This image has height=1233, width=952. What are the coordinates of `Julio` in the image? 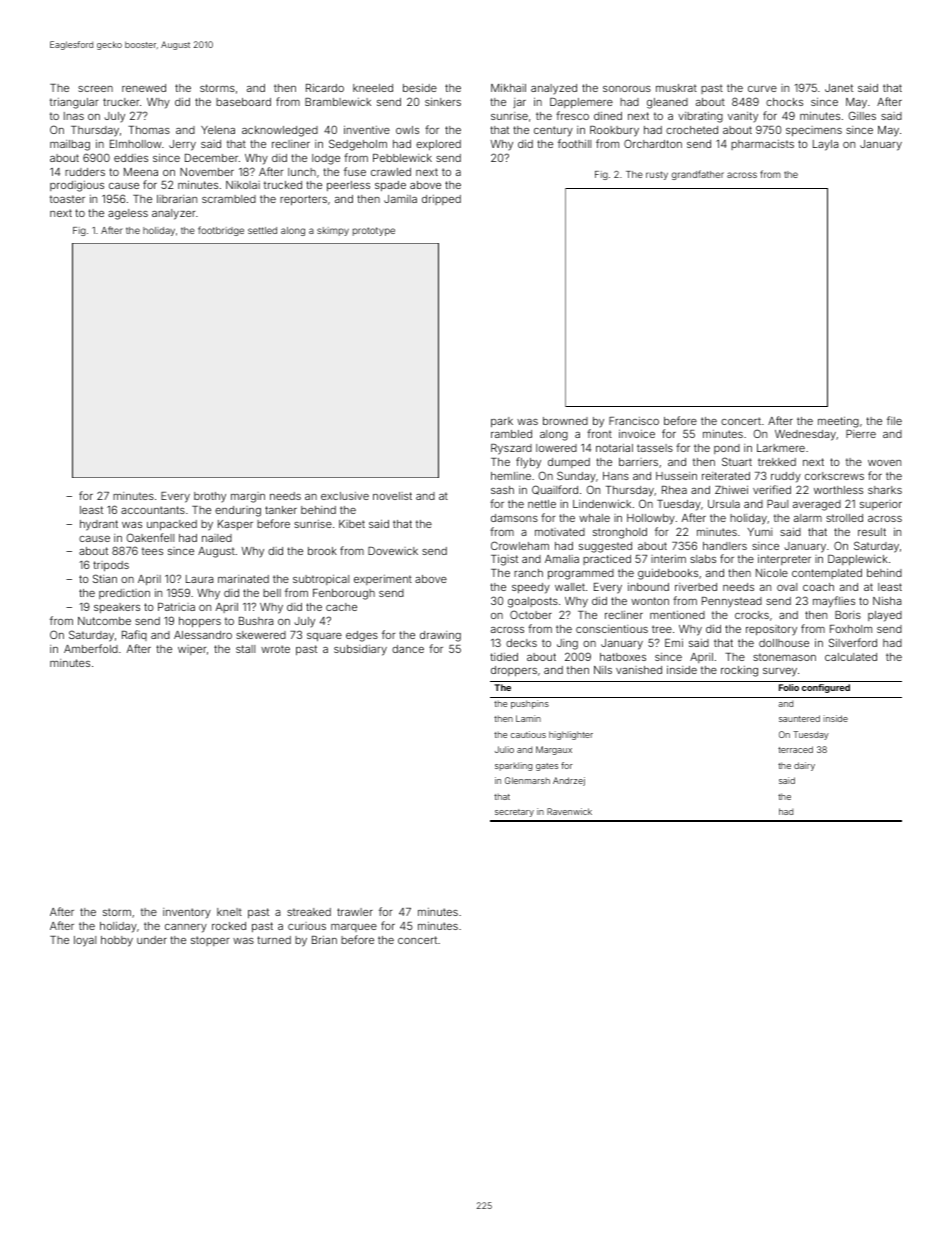 It's located at (504, 749).
